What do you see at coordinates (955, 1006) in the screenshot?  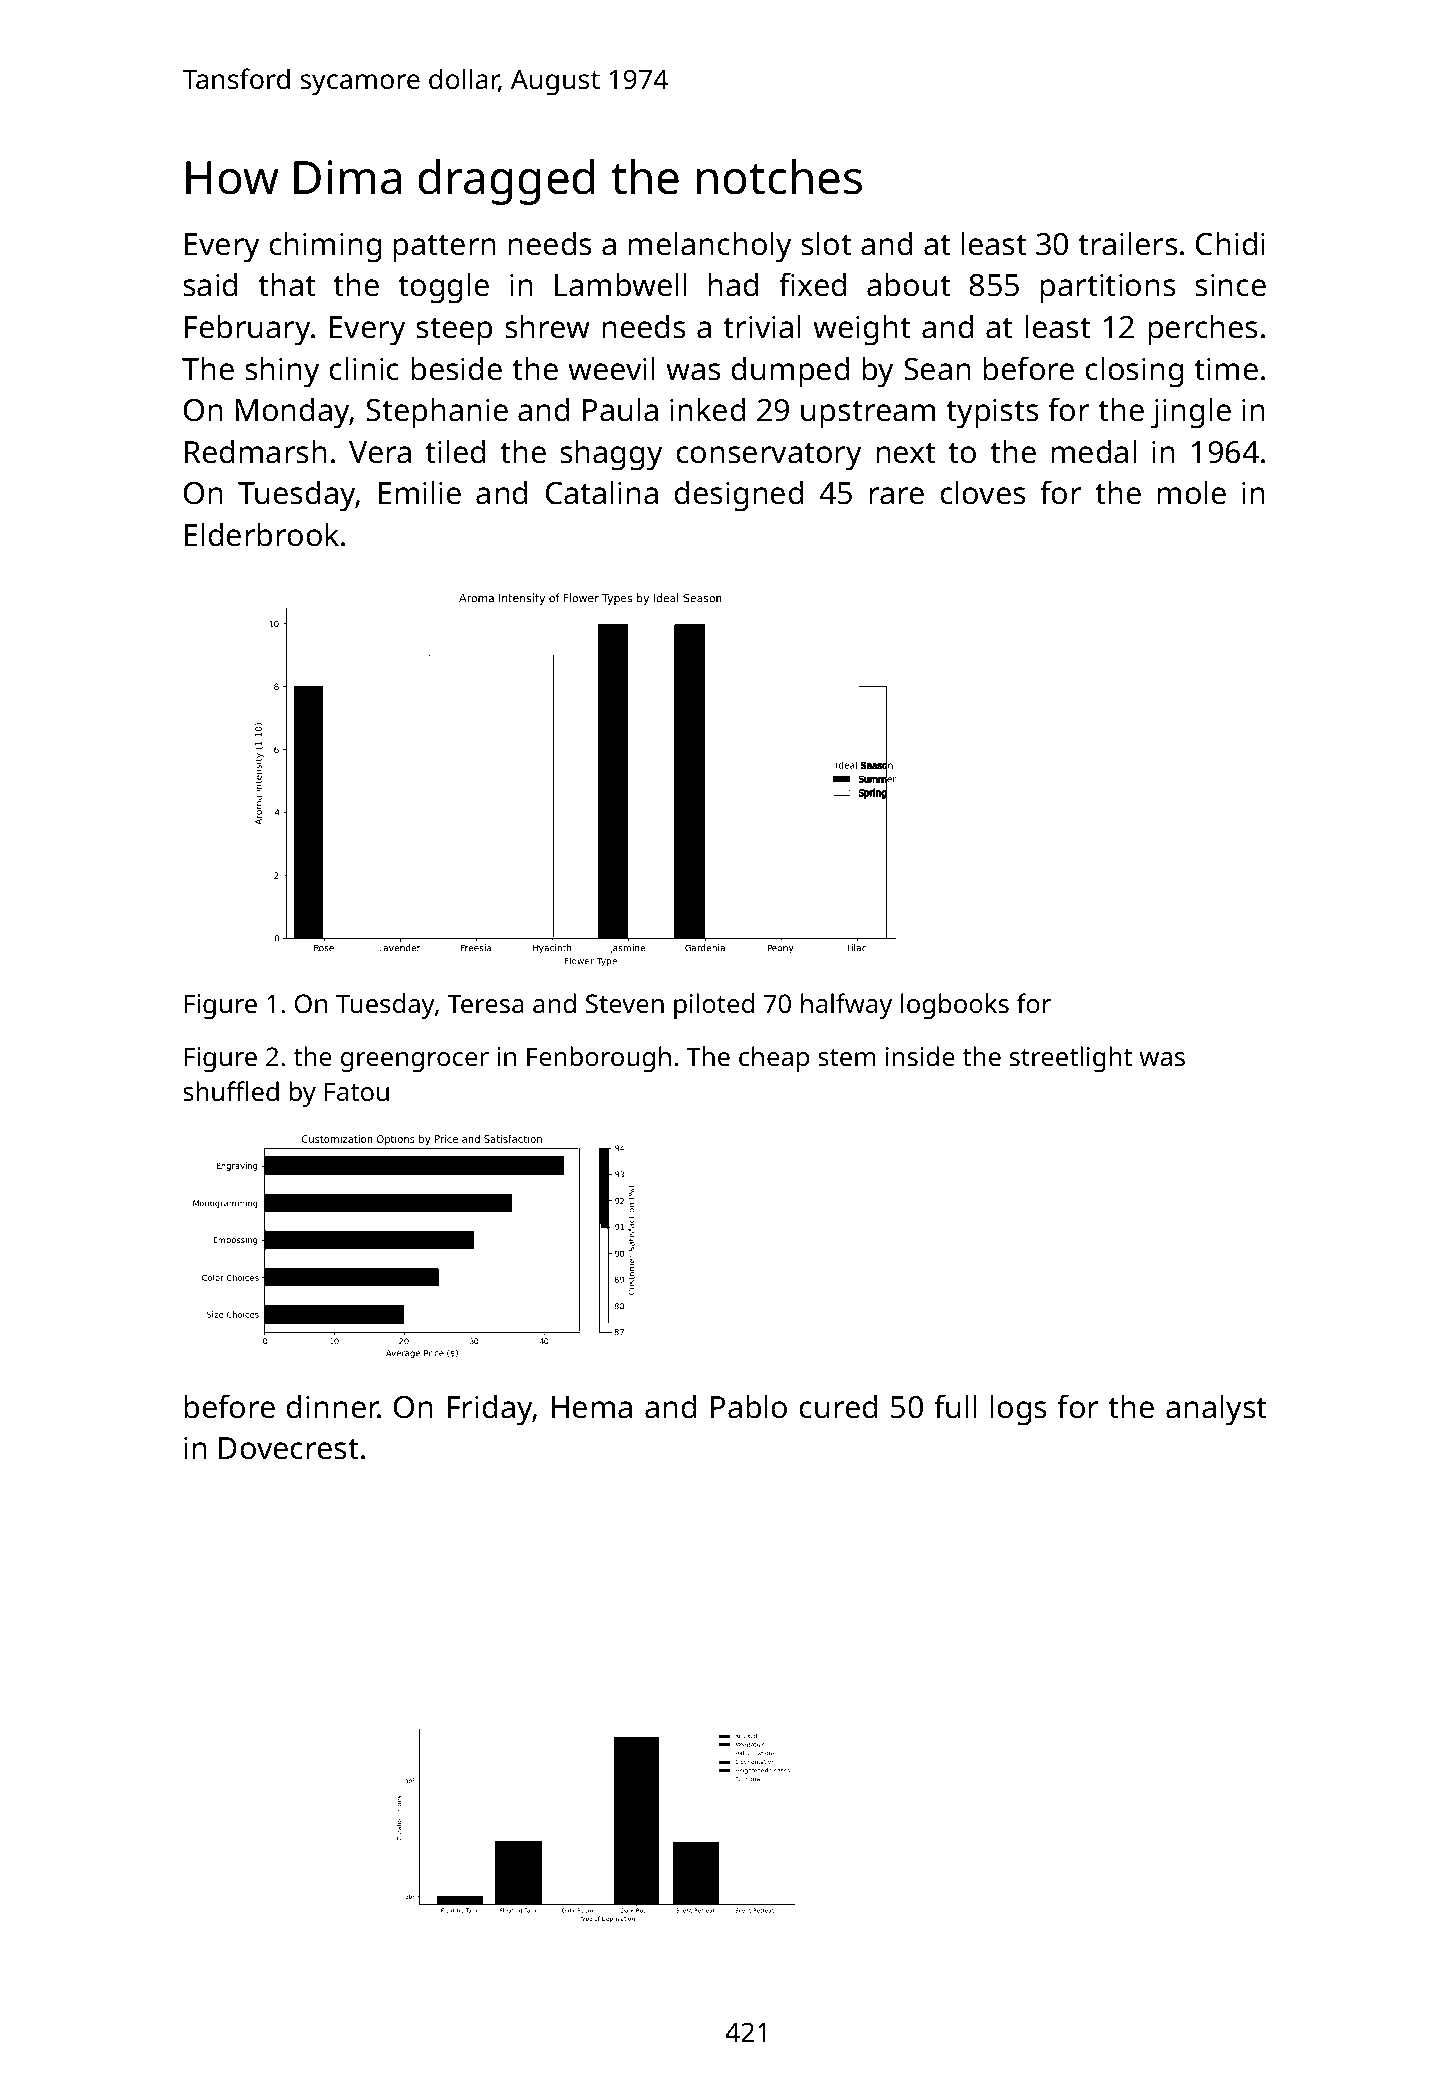 I see `logbooks` at bounding box center [955, 1006].
